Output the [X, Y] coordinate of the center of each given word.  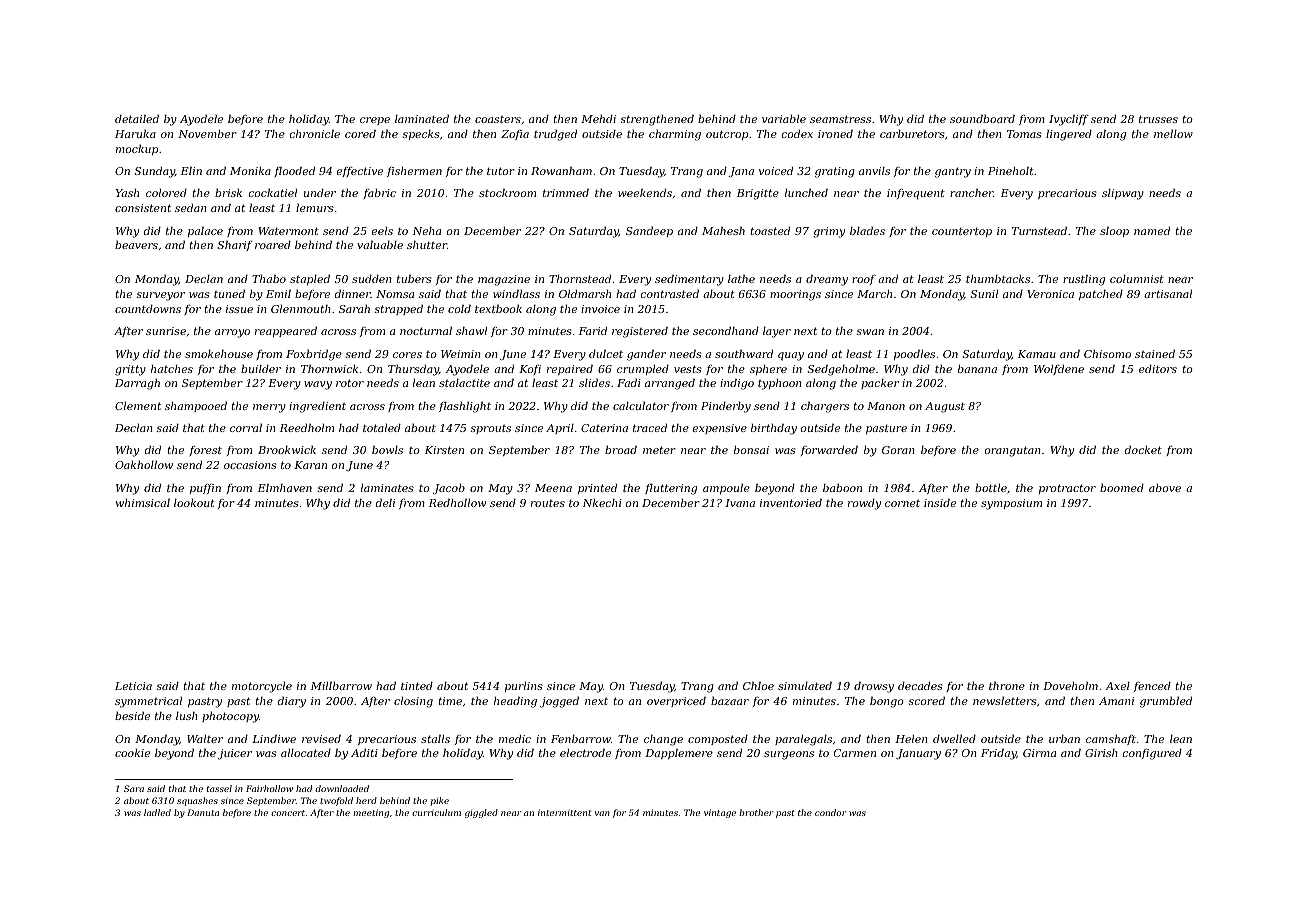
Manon [886, 406]
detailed [137, 118]
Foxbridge [314, 355]
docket [1143, 449]
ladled [157, 812]
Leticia [133, 686]
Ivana [740, 503]
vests [688, 369]
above [1165, 487]
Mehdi [598, 118]
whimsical [143, 502]
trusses [1158, 119]
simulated [805, 685]
